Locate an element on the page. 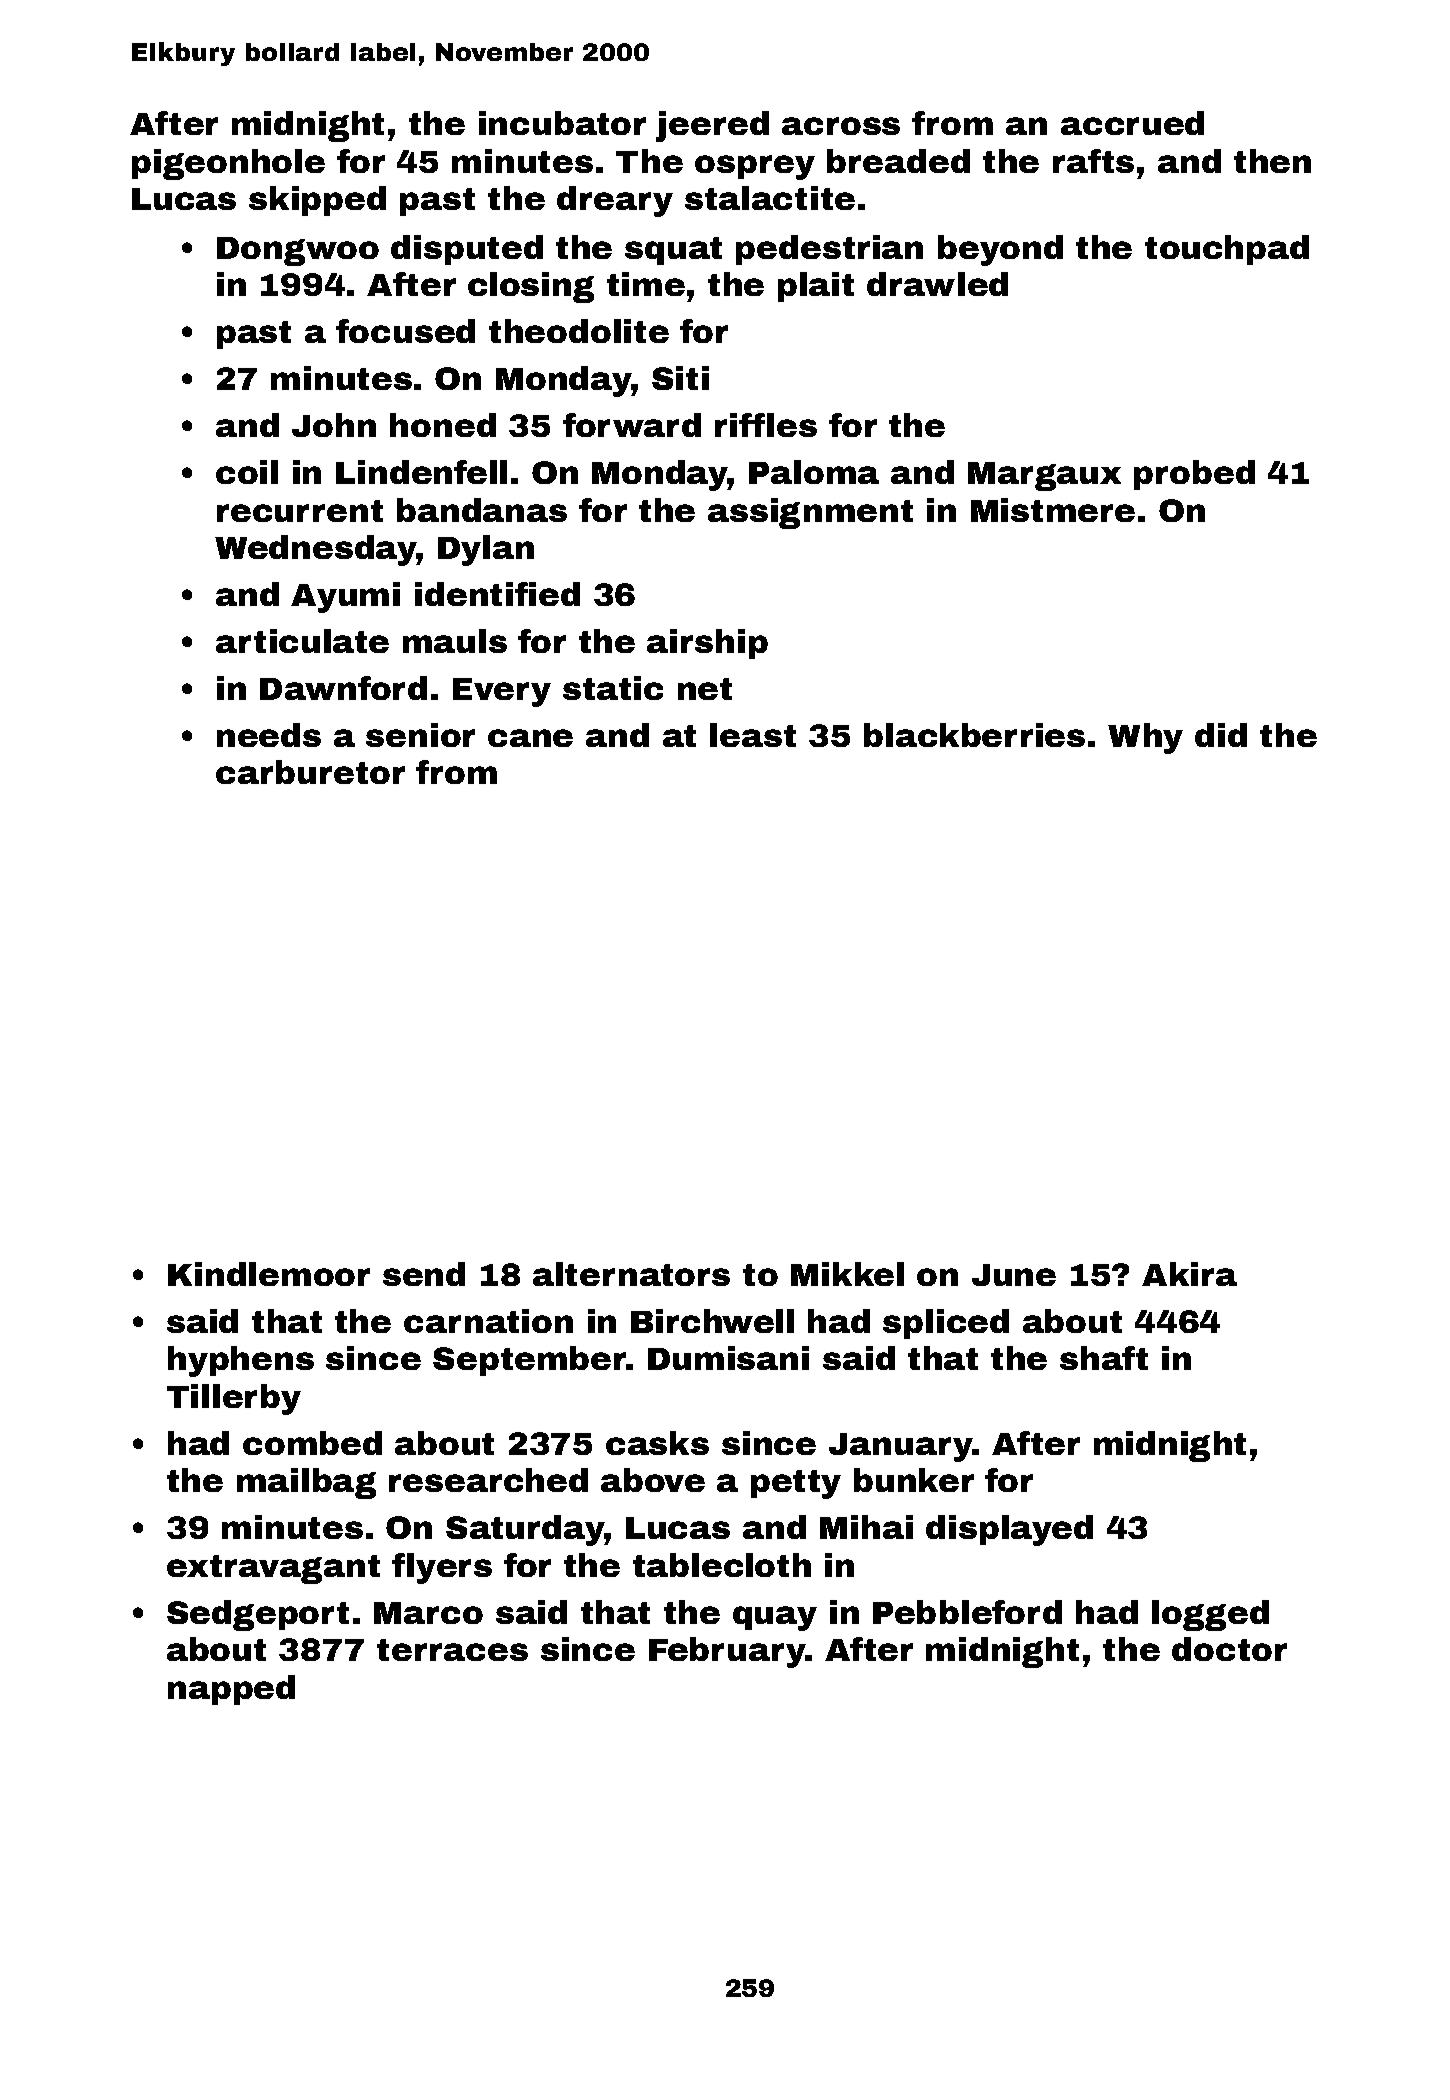 Image resolution: width=1450 pixels, height=2100 pixels. touchpad is located at coordinates (1227, 250).
